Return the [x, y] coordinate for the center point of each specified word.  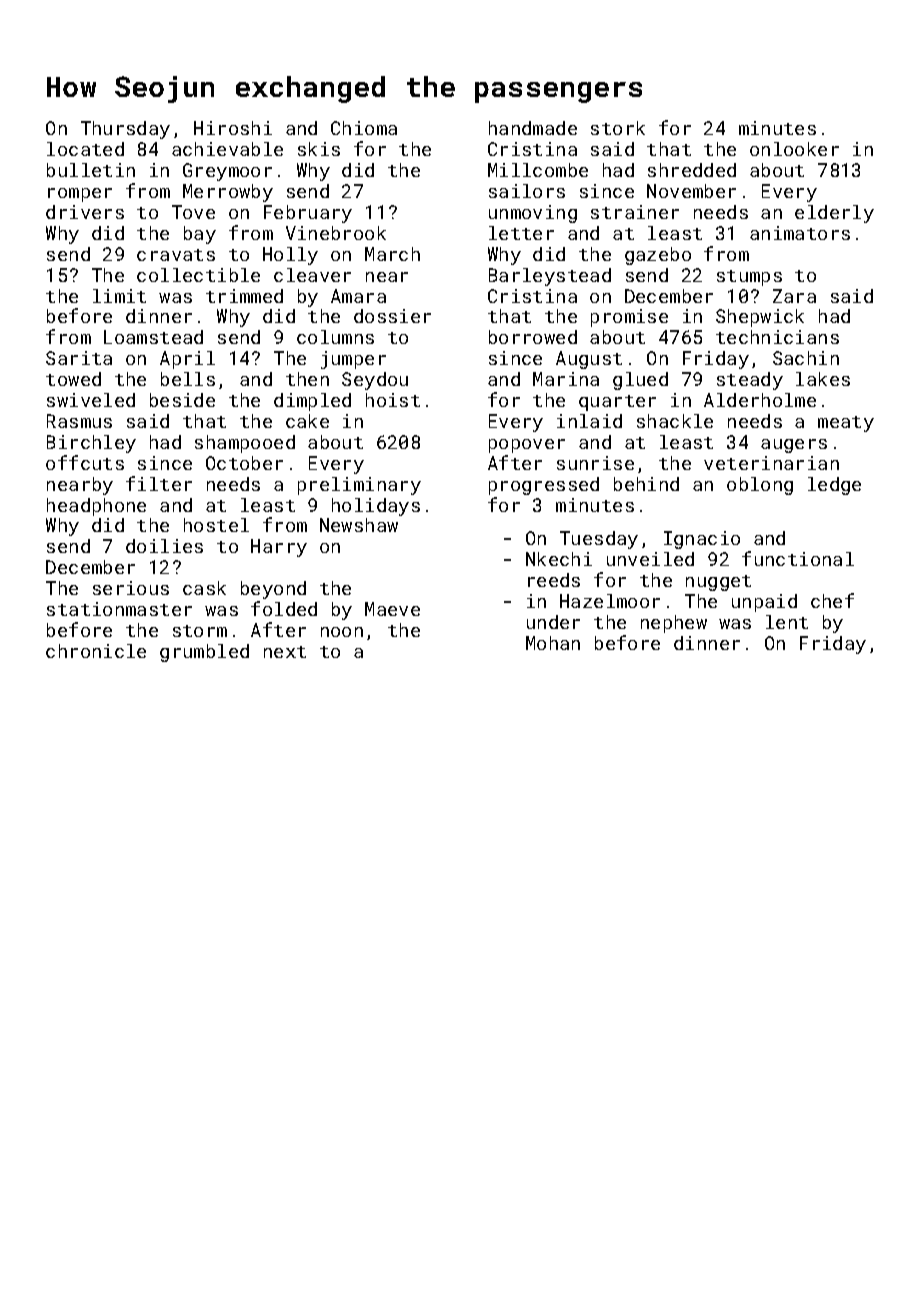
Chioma [364, 128]
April [187, 360]
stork [618, 128]
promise [629, 318]
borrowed [533, 337]
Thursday [125, 130]
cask [204, 588]
